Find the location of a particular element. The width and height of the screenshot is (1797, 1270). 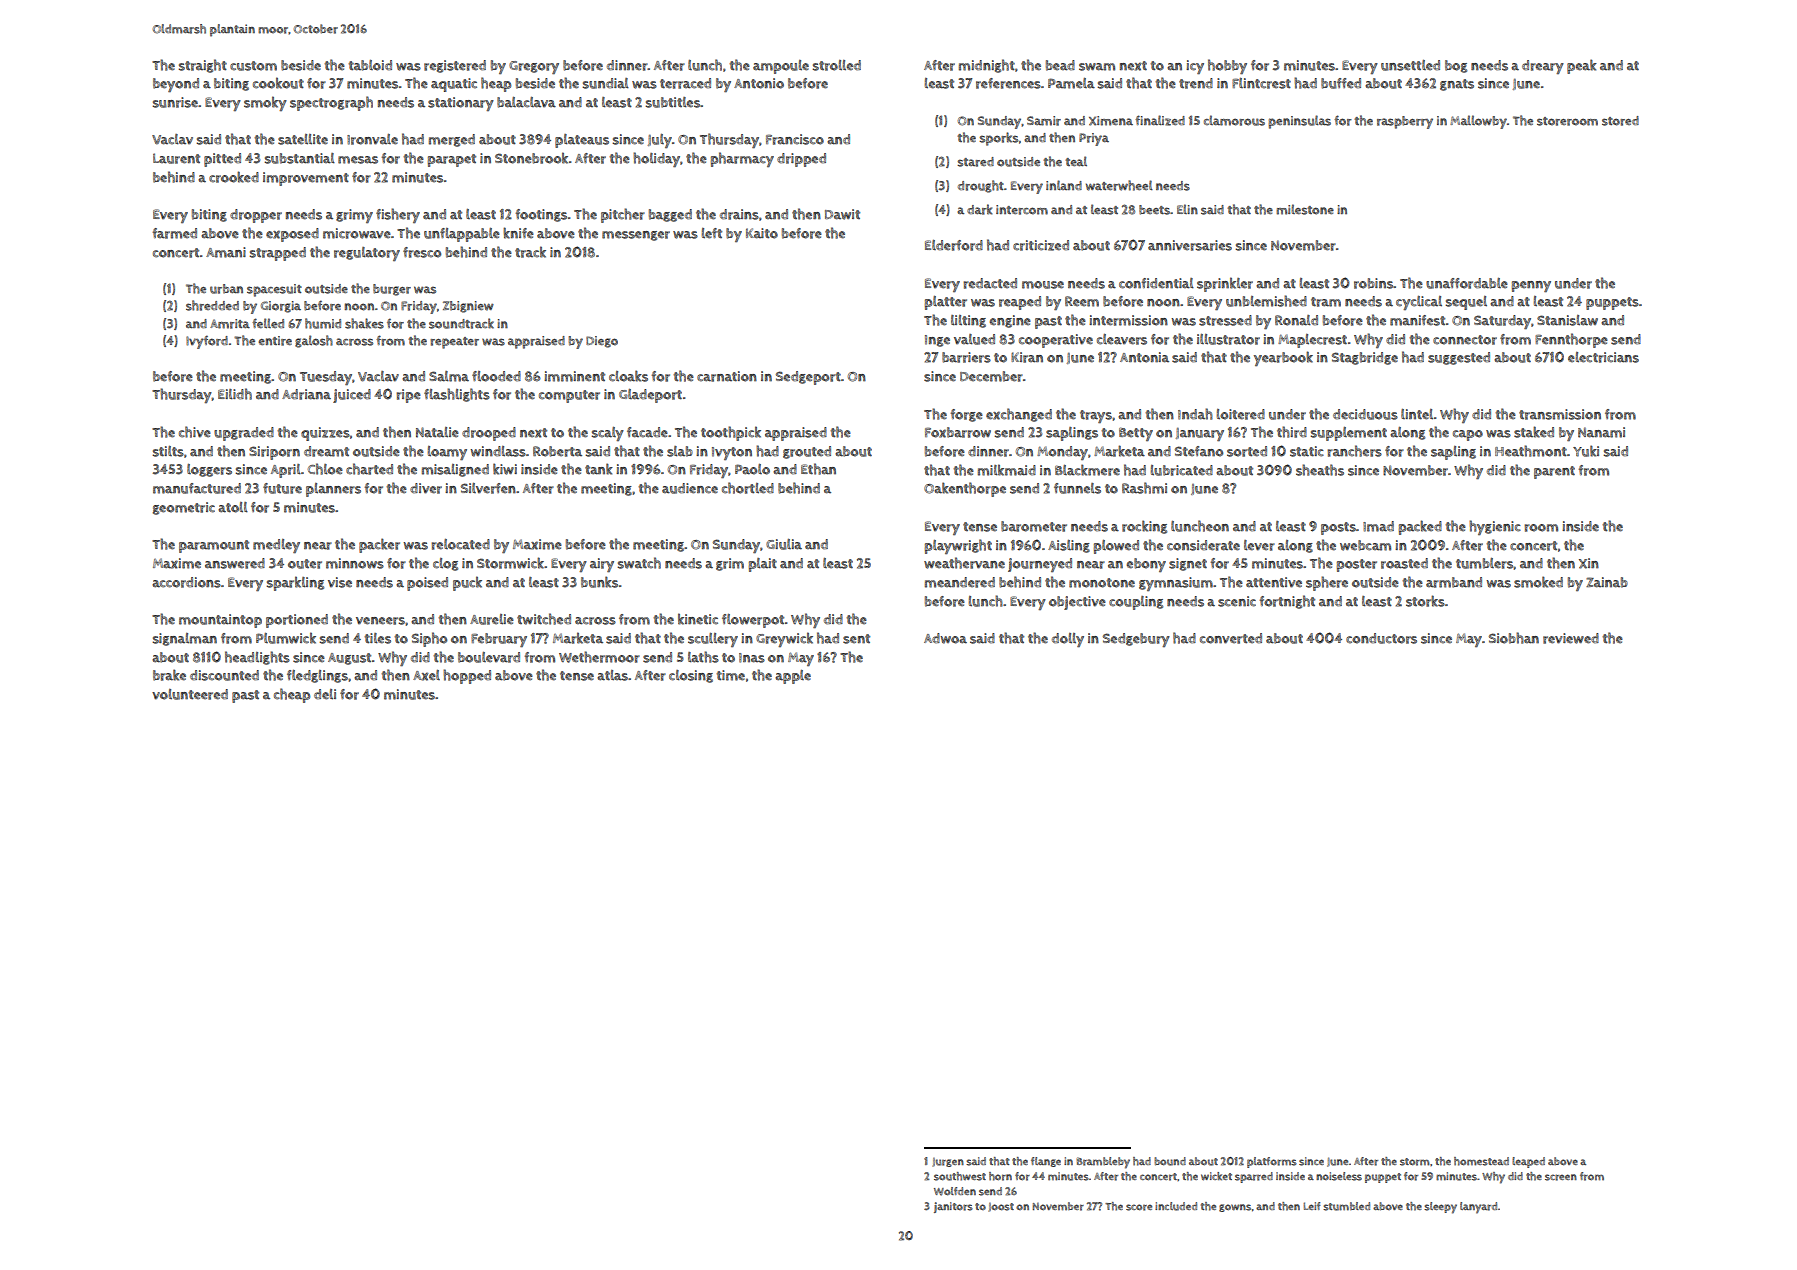

trays is located at coordinates (1096, 416).
